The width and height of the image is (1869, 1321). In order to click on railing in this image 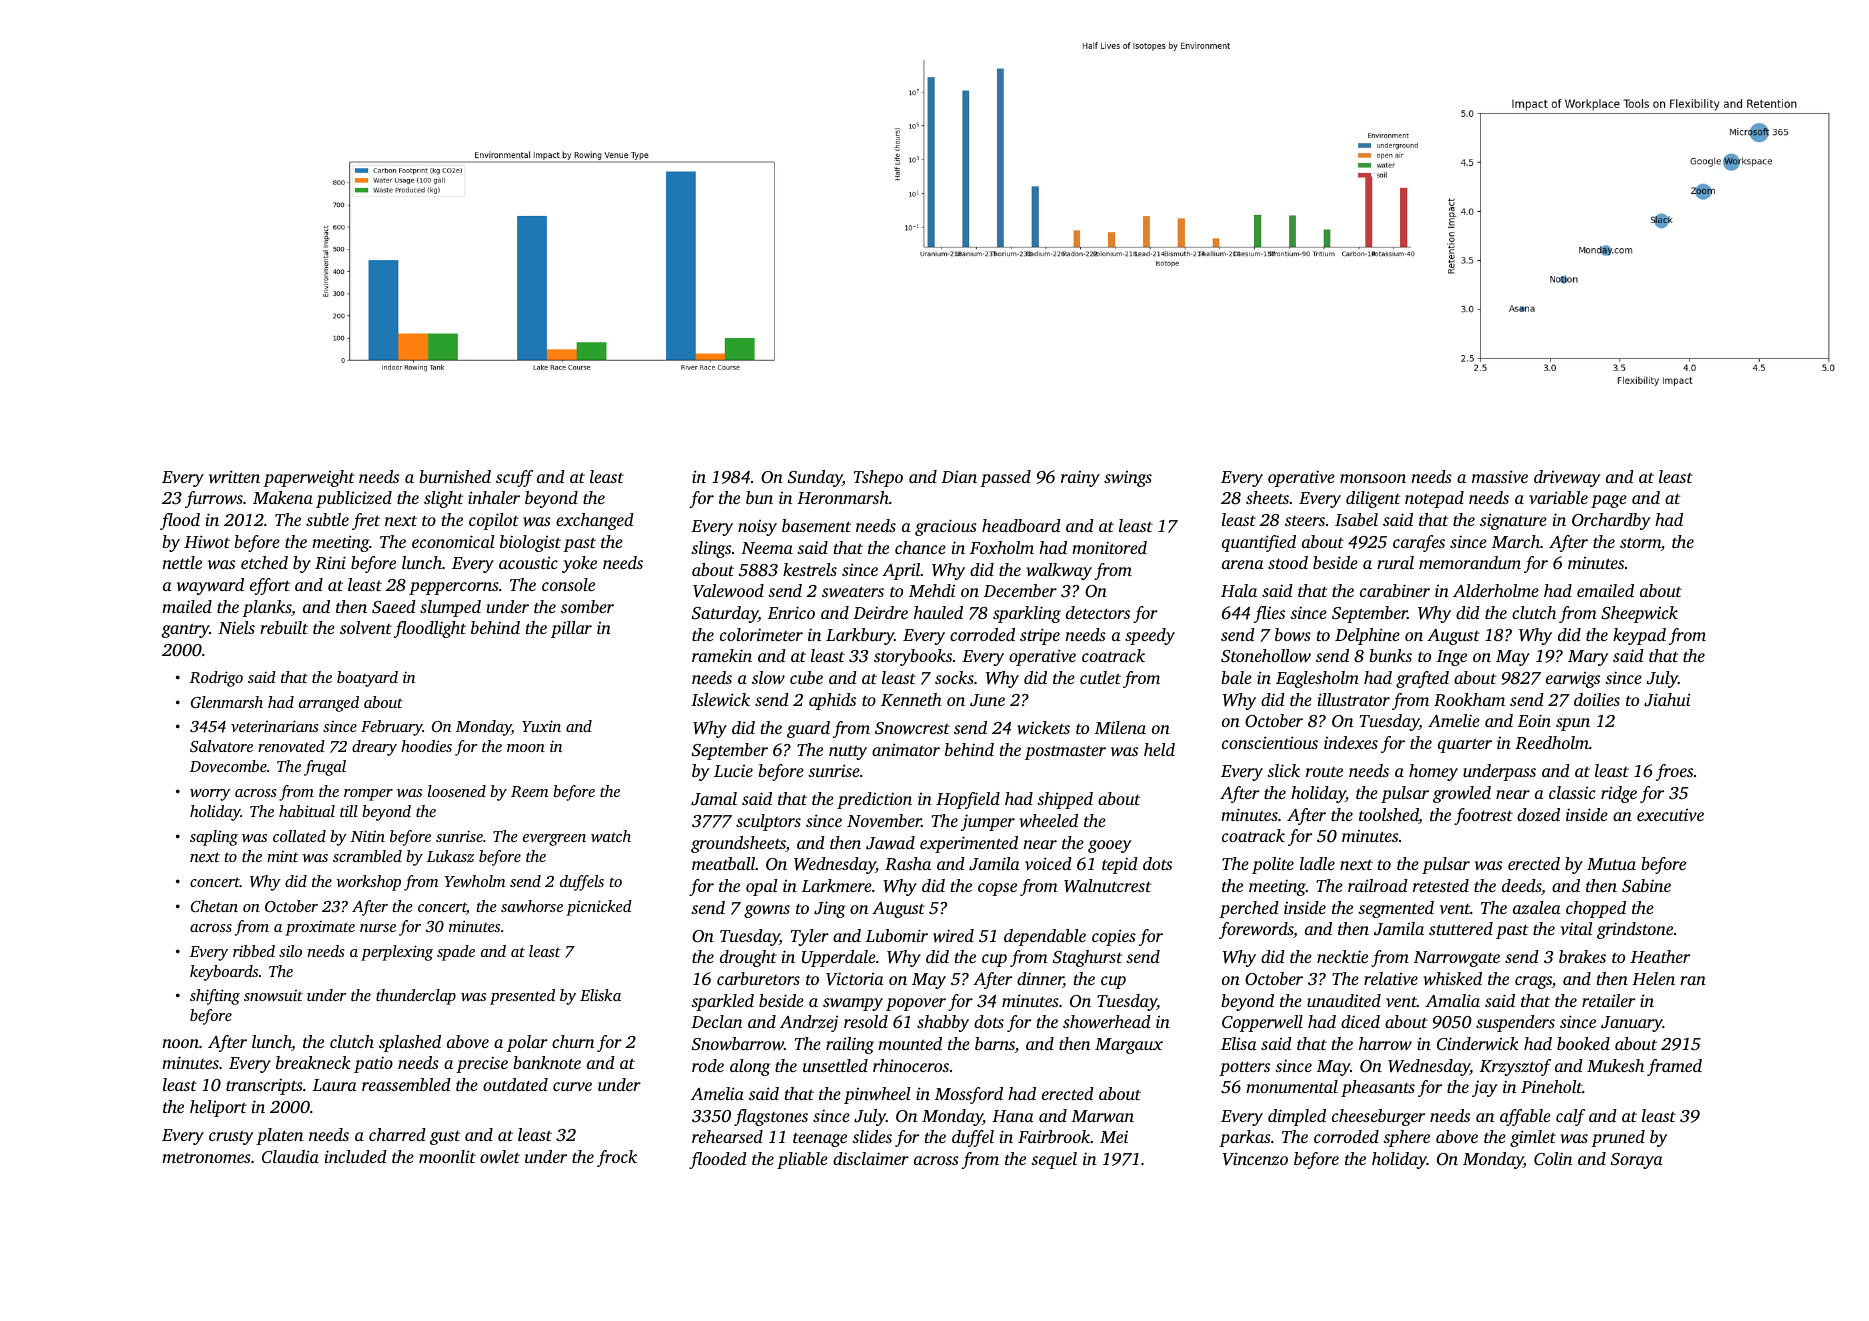, I will do `click(850, 1045)`.
